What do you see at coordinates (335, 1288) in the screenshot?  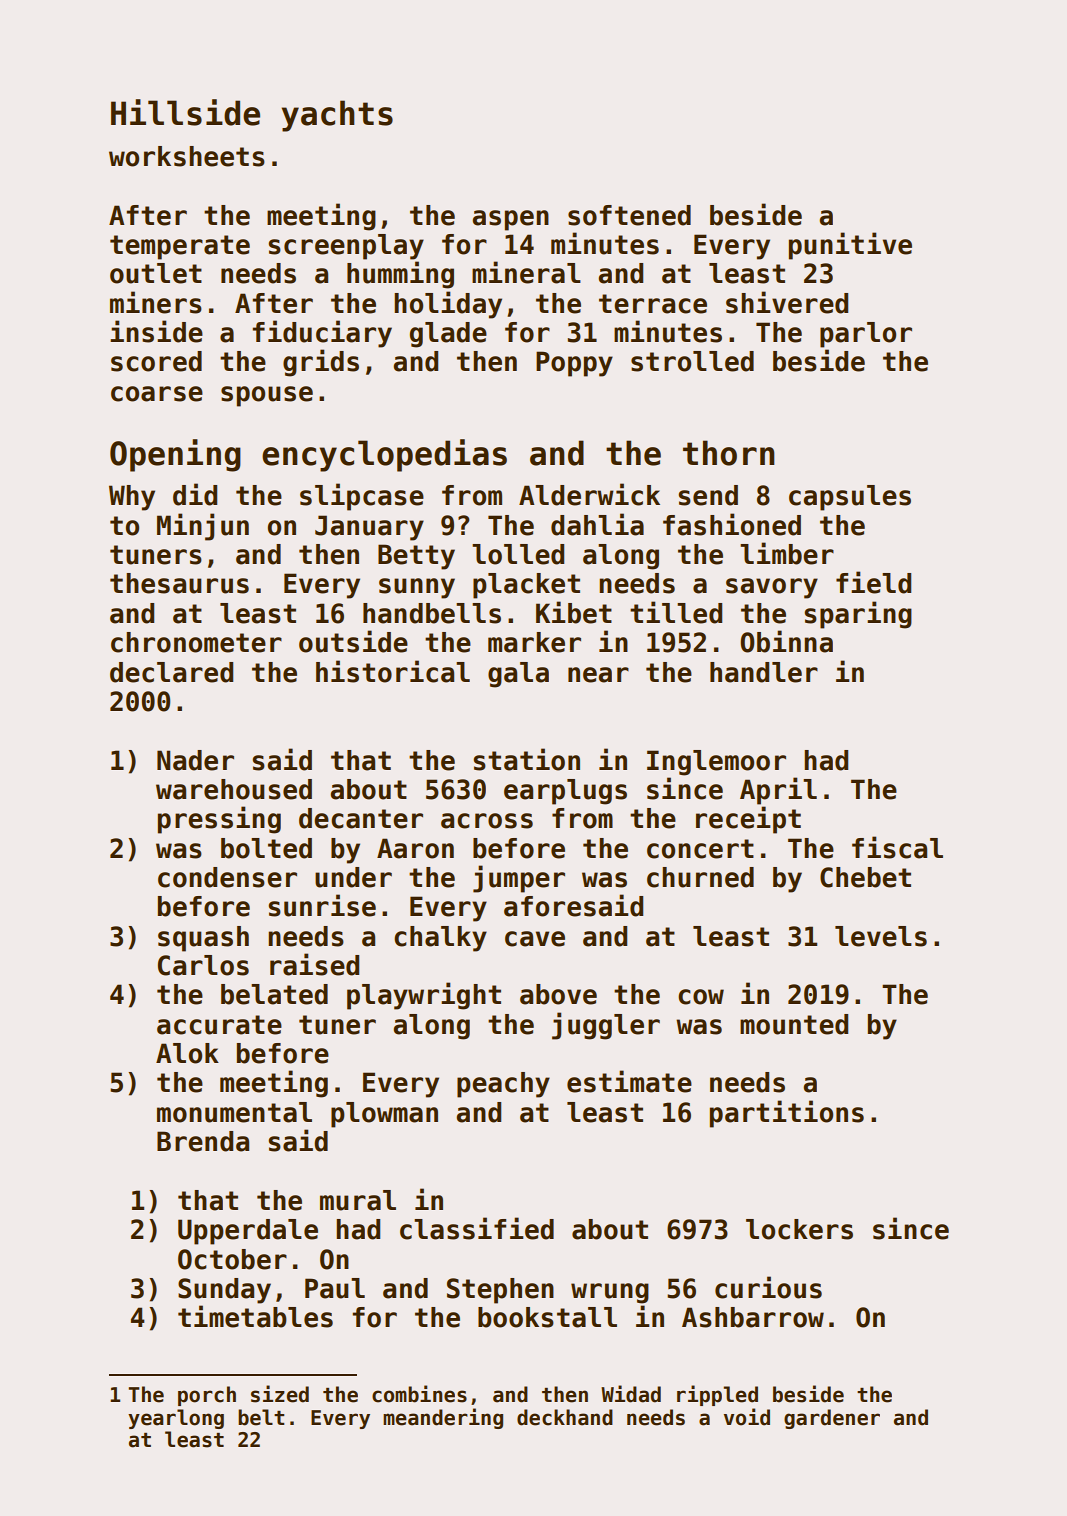 I see `Paul` at bounding box center [335, 1288].
